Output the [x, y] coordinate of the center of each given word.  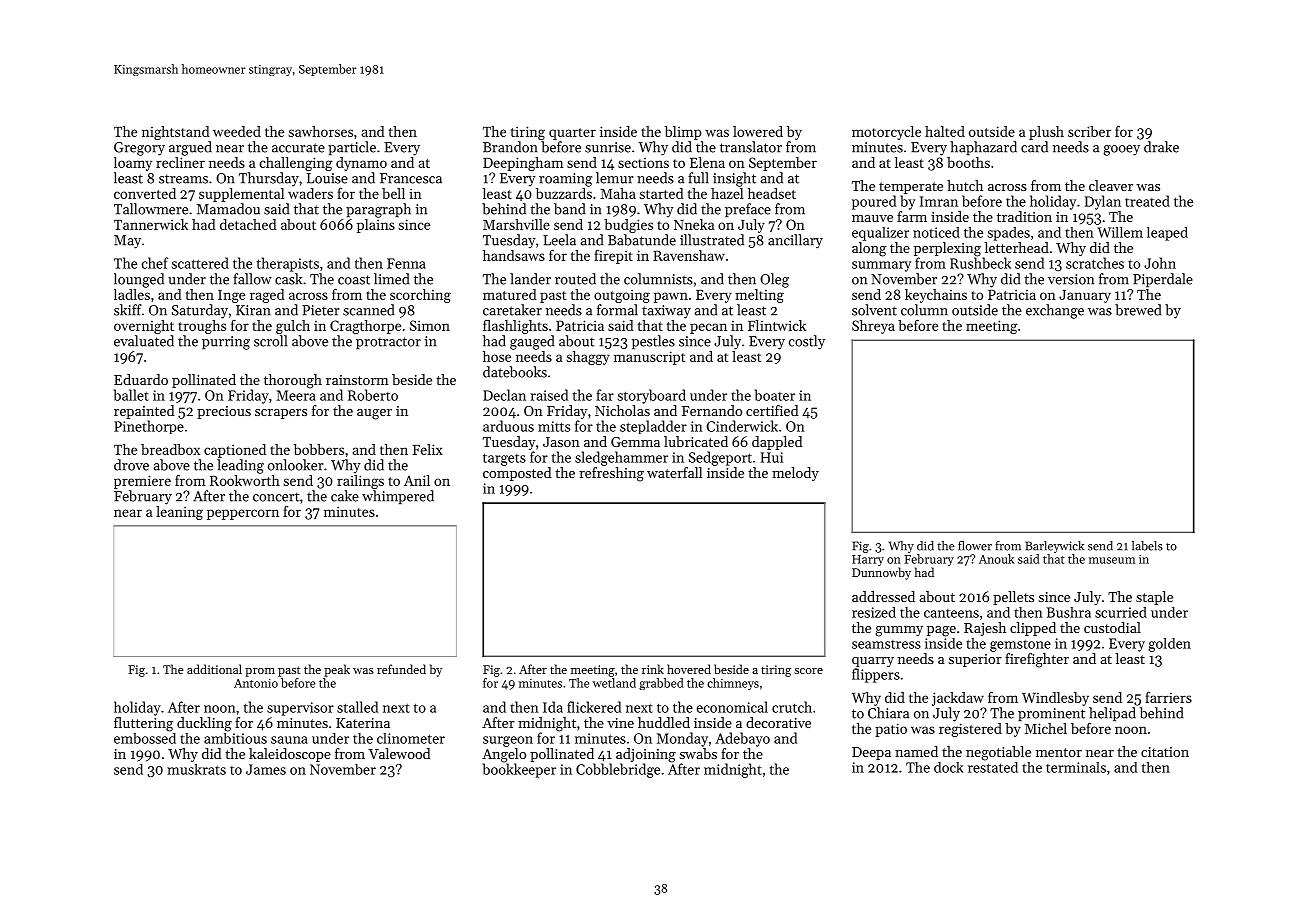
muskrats [196, 769]
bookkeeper [519, 770]
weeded [237, 131]
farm [912, 216]
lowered [758, 131]
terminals [1076, 767]
